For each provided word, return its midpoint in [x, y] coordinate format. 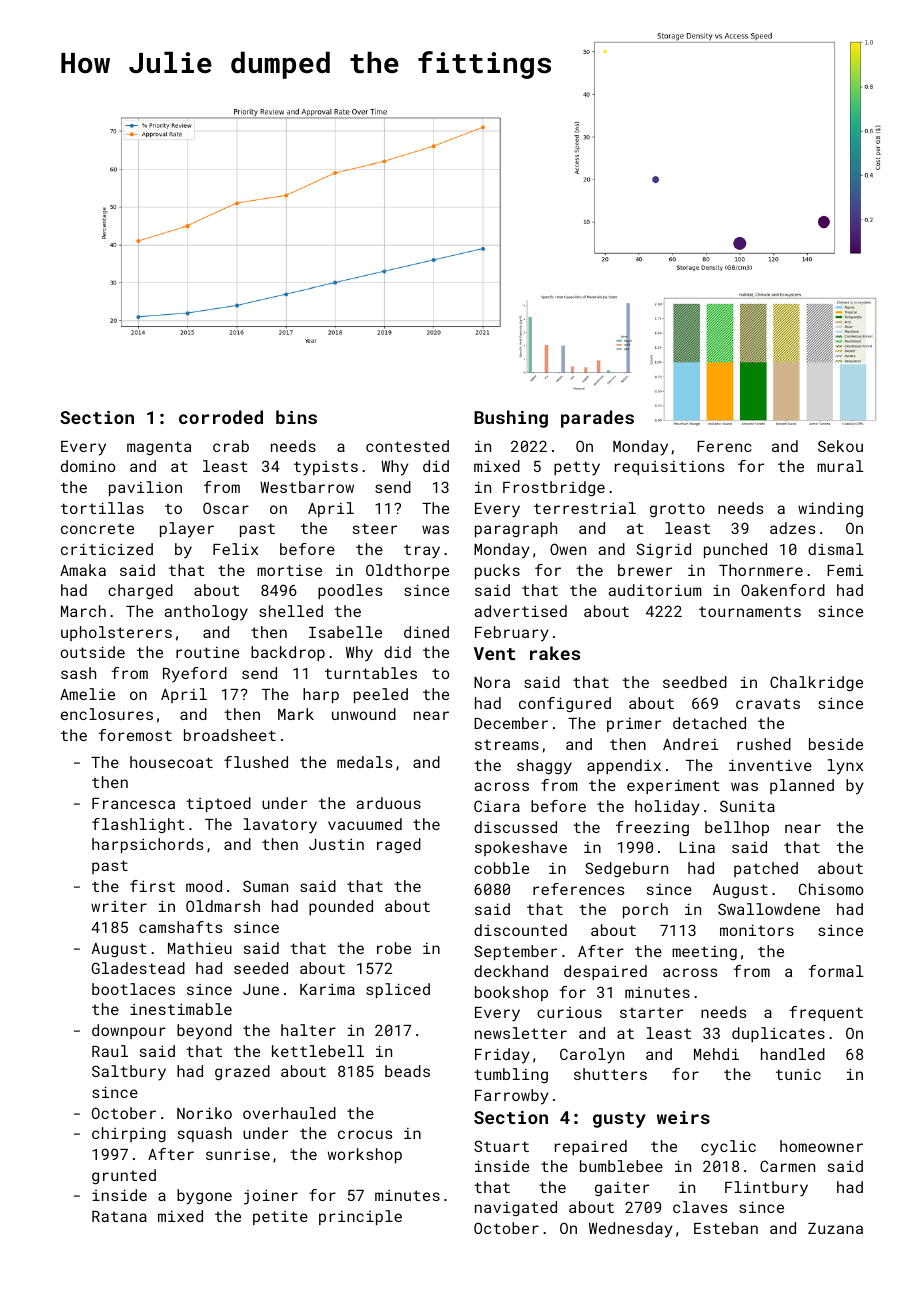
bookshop [511, 993]
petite [280, 1218]
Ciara [497, 806]
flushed [256, 762]
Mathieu [200, 948]
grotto [677, 510]
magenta [159, 448]
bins [296, 417]
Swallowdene [769, 909]
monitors [757, 930]
